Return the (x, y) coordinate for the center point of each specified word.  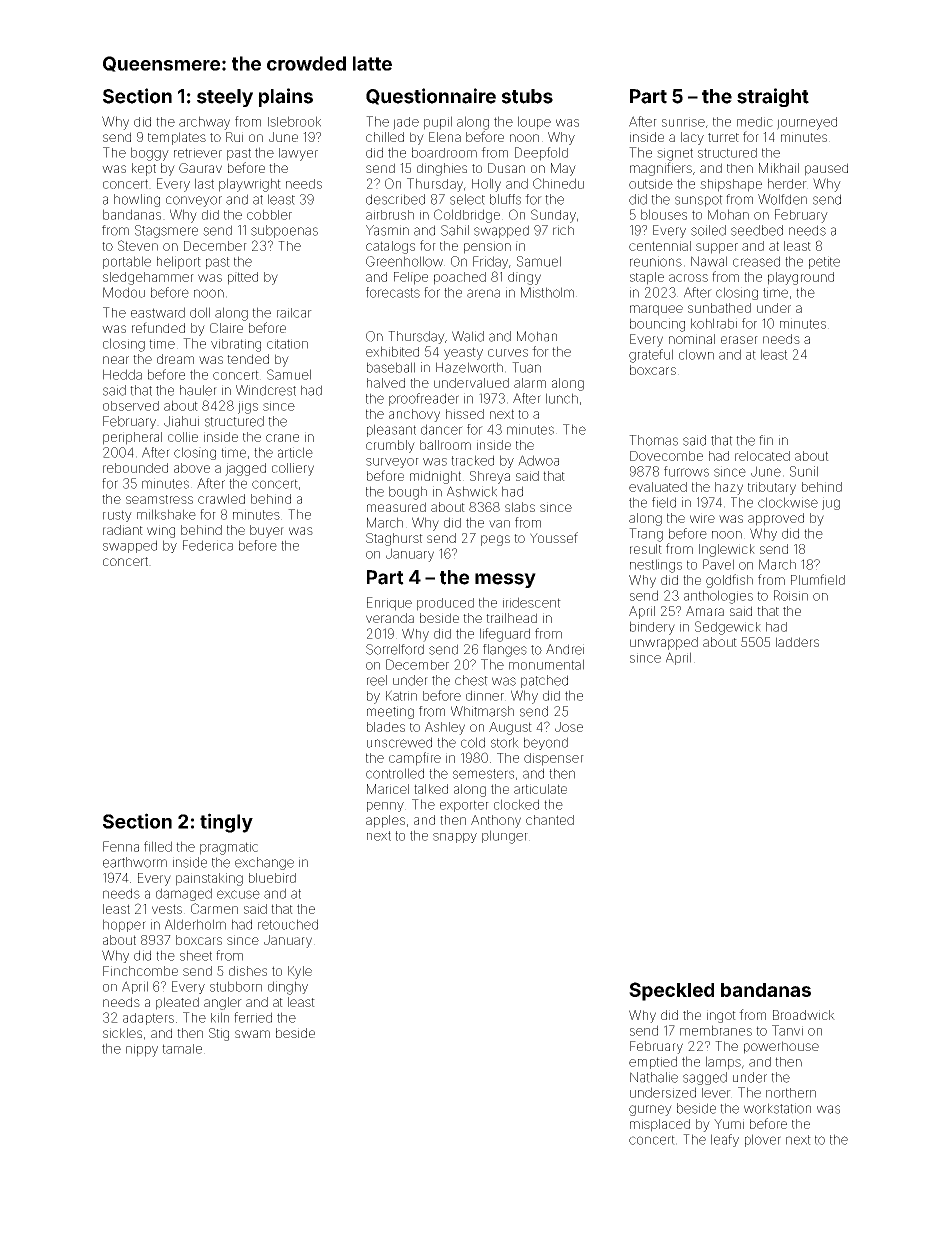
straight (773, 97)
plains (286, 97)
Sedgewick (728, 628)
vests (167, 909)
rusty (117, 516)
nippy (142, 1050)
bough (408, 493)
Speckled (671, 991)
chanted (550, 820)
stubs (527, 96)
